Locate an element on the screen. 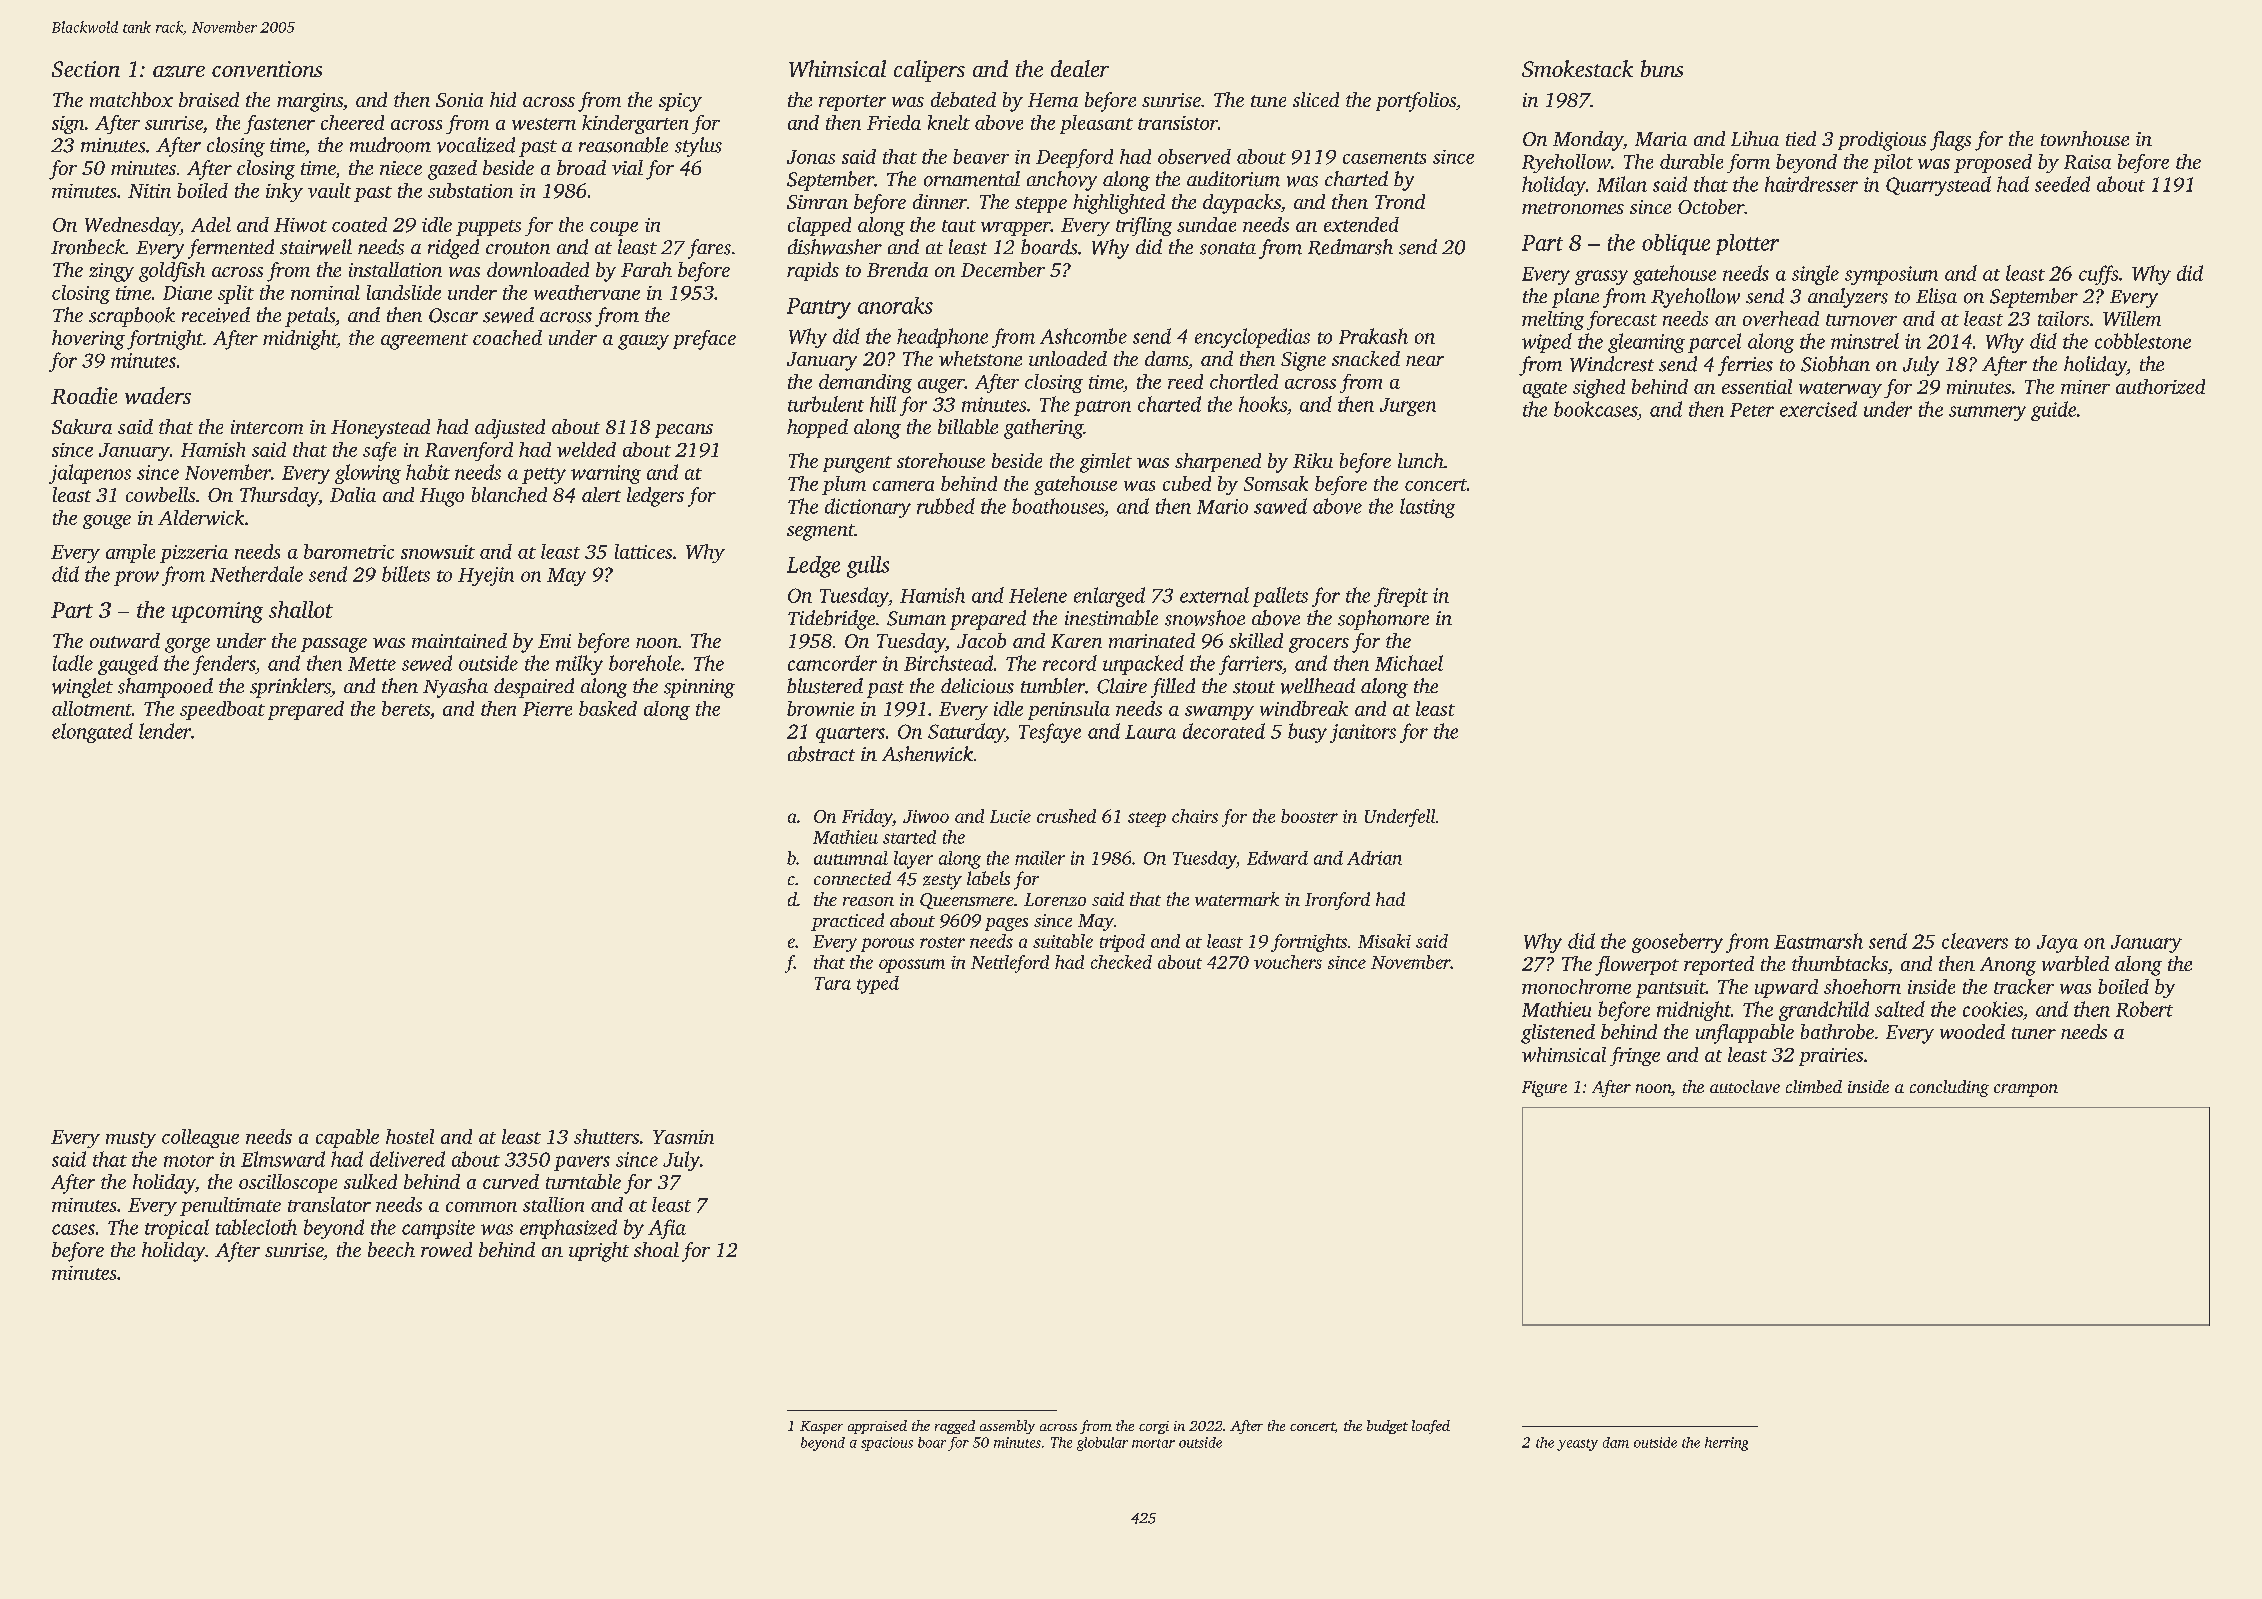 Image resolution: width=2262 pixels, height=1599 pixels. fringe is located at coordinates (1635, 1056).
